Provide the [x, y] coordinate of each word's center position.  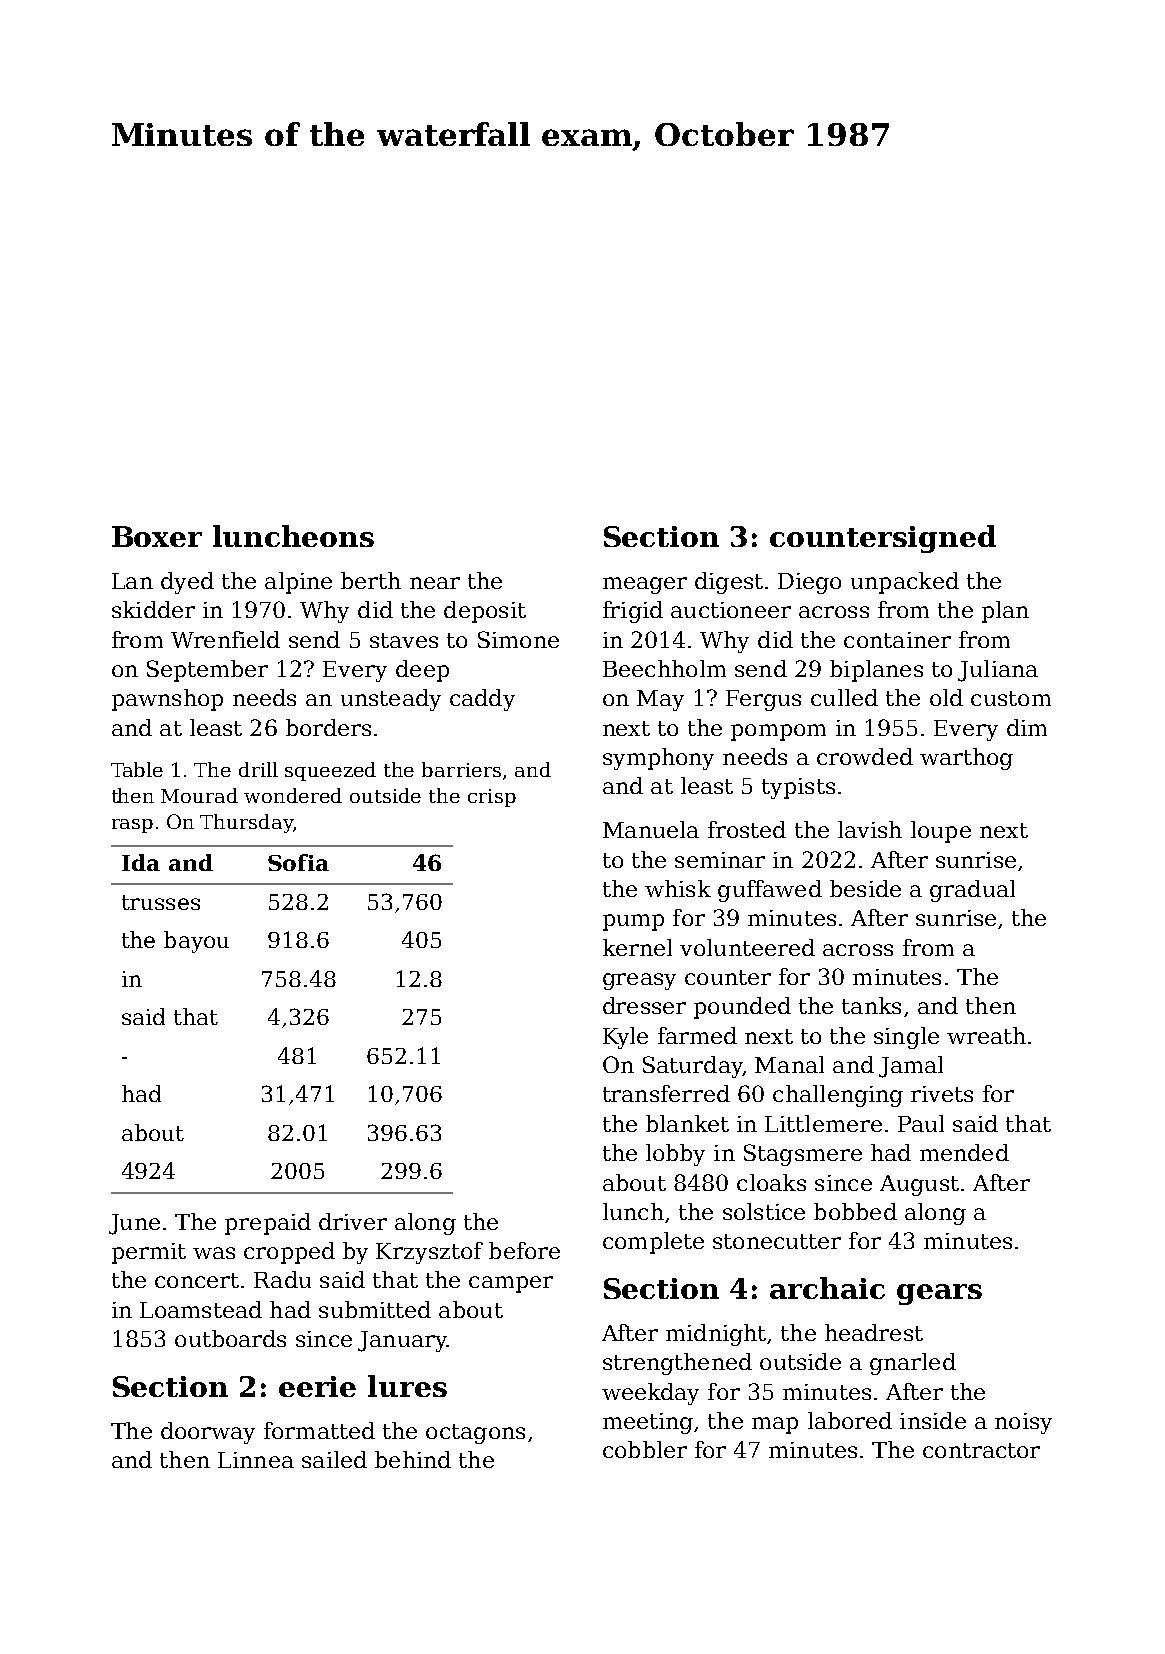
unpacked [905, 583]
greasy [639, 981]
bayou [196, 942]
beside [865, 888]
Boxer [157, 536]
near [435, 583]
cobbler [645, 1449]
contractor [981, 1450]
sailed [334, 1459]
